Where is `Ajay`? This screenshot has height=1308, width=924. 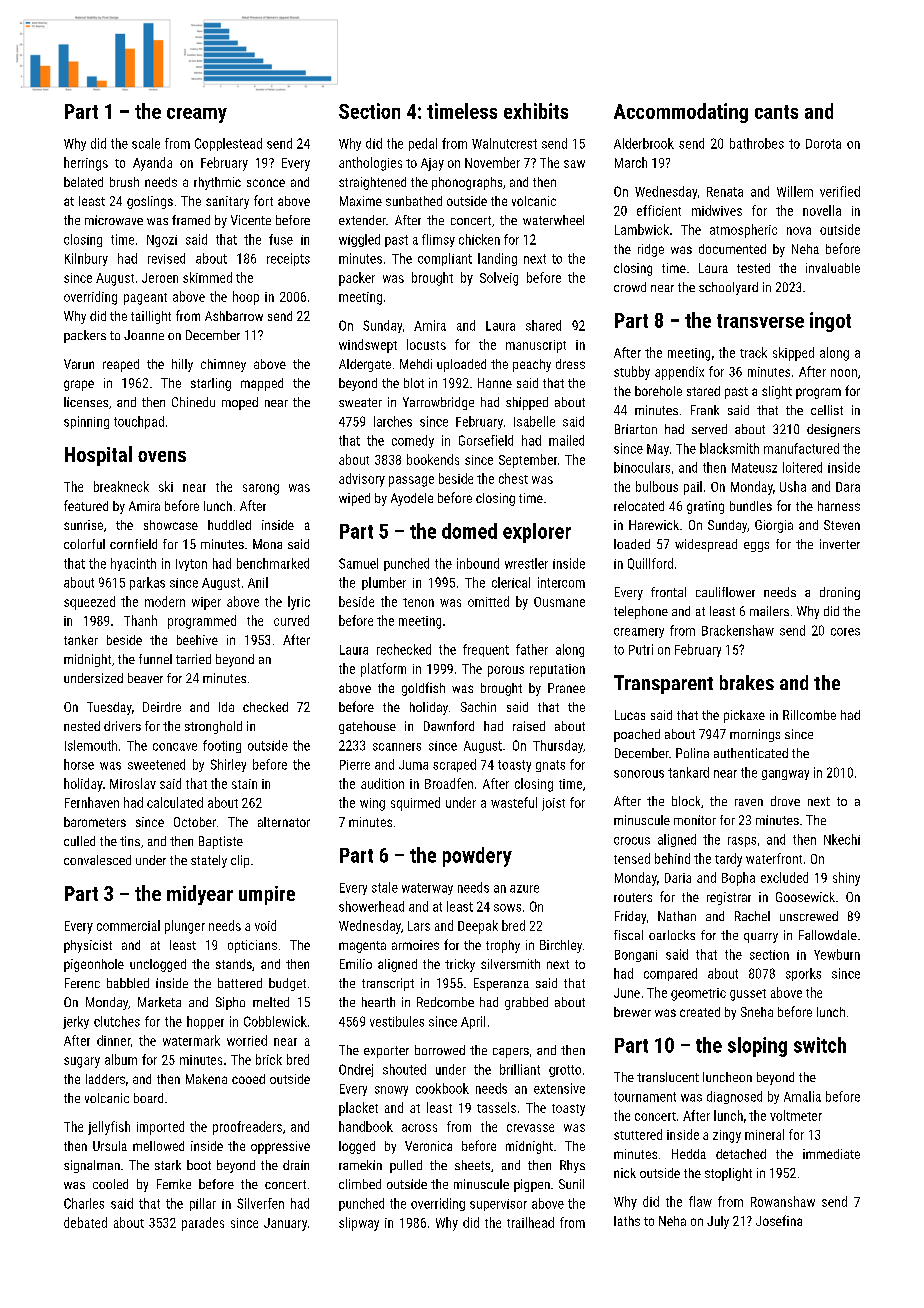 Ajay is located at coordinates (432, 164).
